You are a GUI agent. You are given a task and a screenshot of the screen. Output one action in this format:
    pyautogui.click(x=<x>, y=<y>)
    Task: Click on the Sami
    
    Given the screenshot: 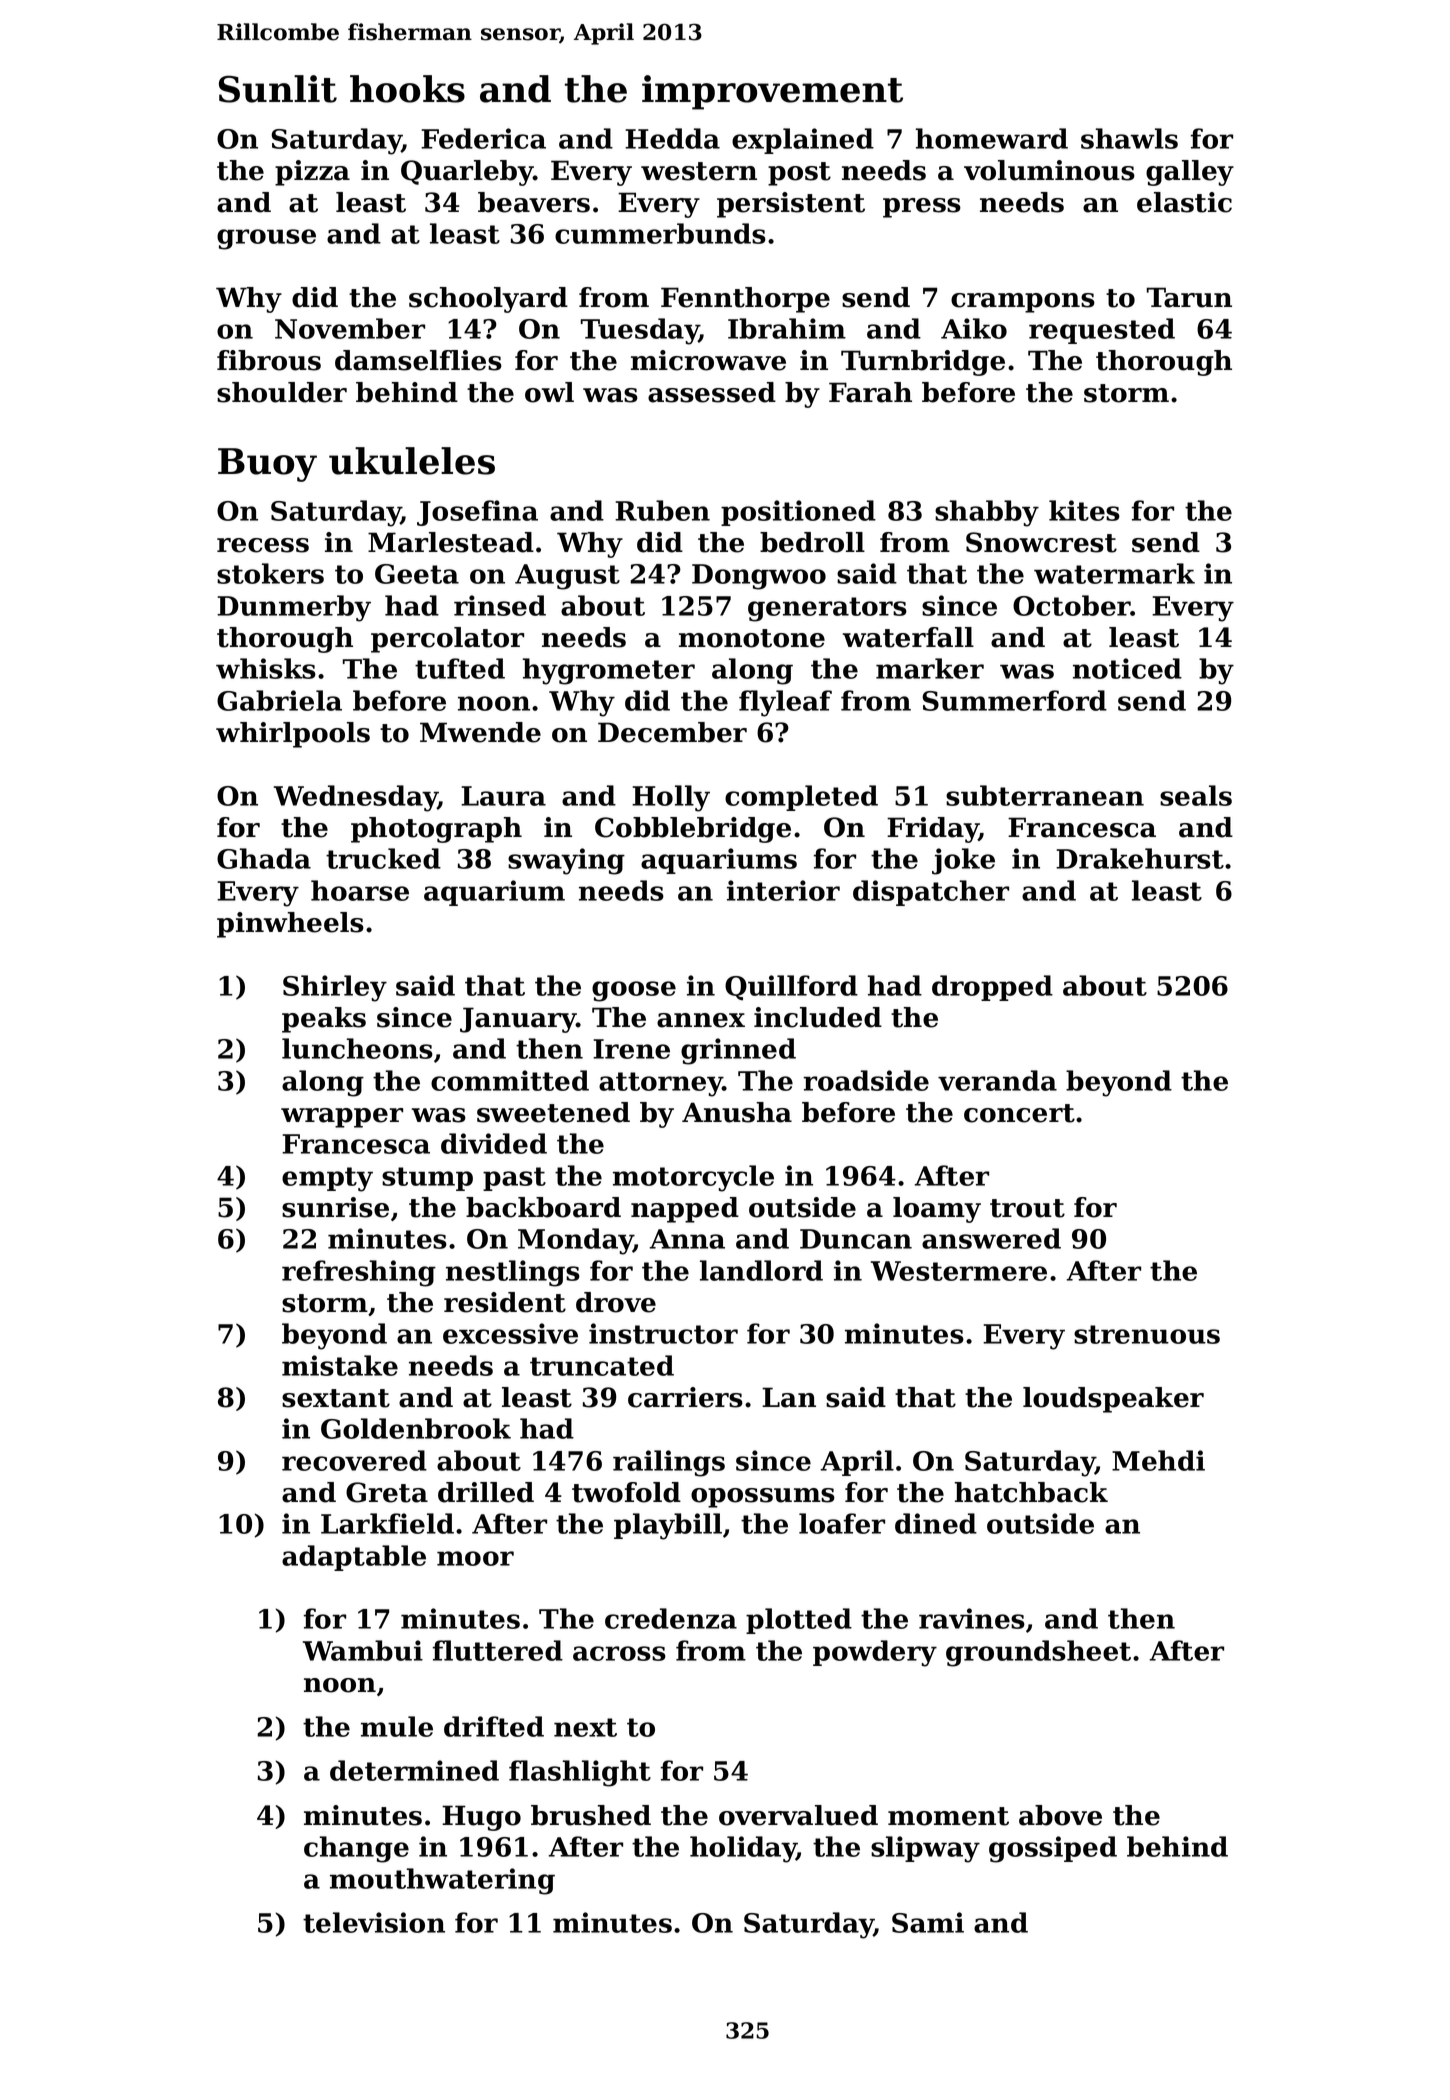 What is the action you would take?
    pyautogui.click(x=928, y=1922)
